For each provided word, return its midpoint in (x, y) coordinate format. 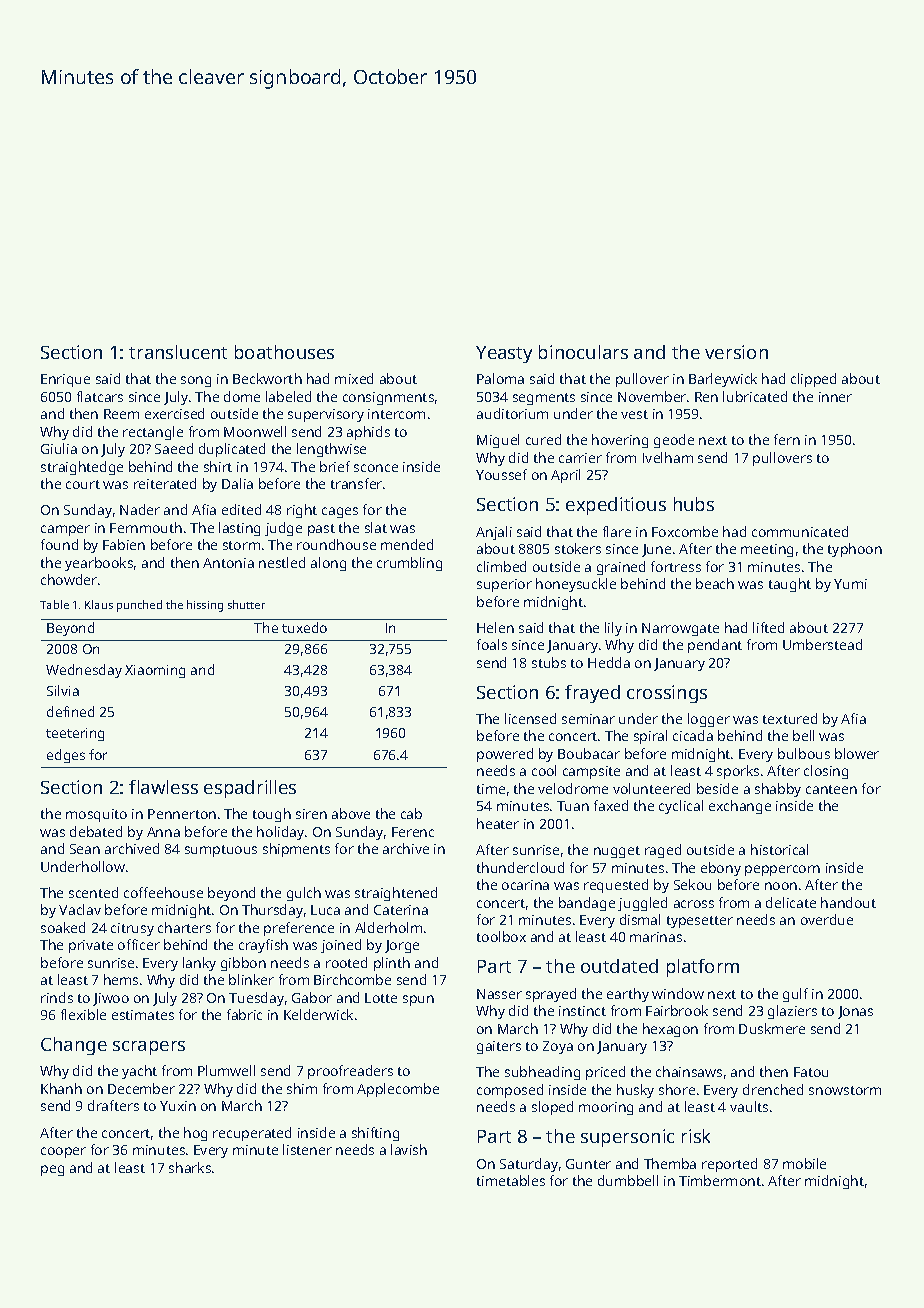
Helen (495, 627)
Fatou (811, 1072)
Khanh (61, 1088)
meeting (767, 550)
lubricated (755, 396)
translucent (178, 352)
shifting (375, 1134)
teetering (75, 734)
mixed (354, 378)
